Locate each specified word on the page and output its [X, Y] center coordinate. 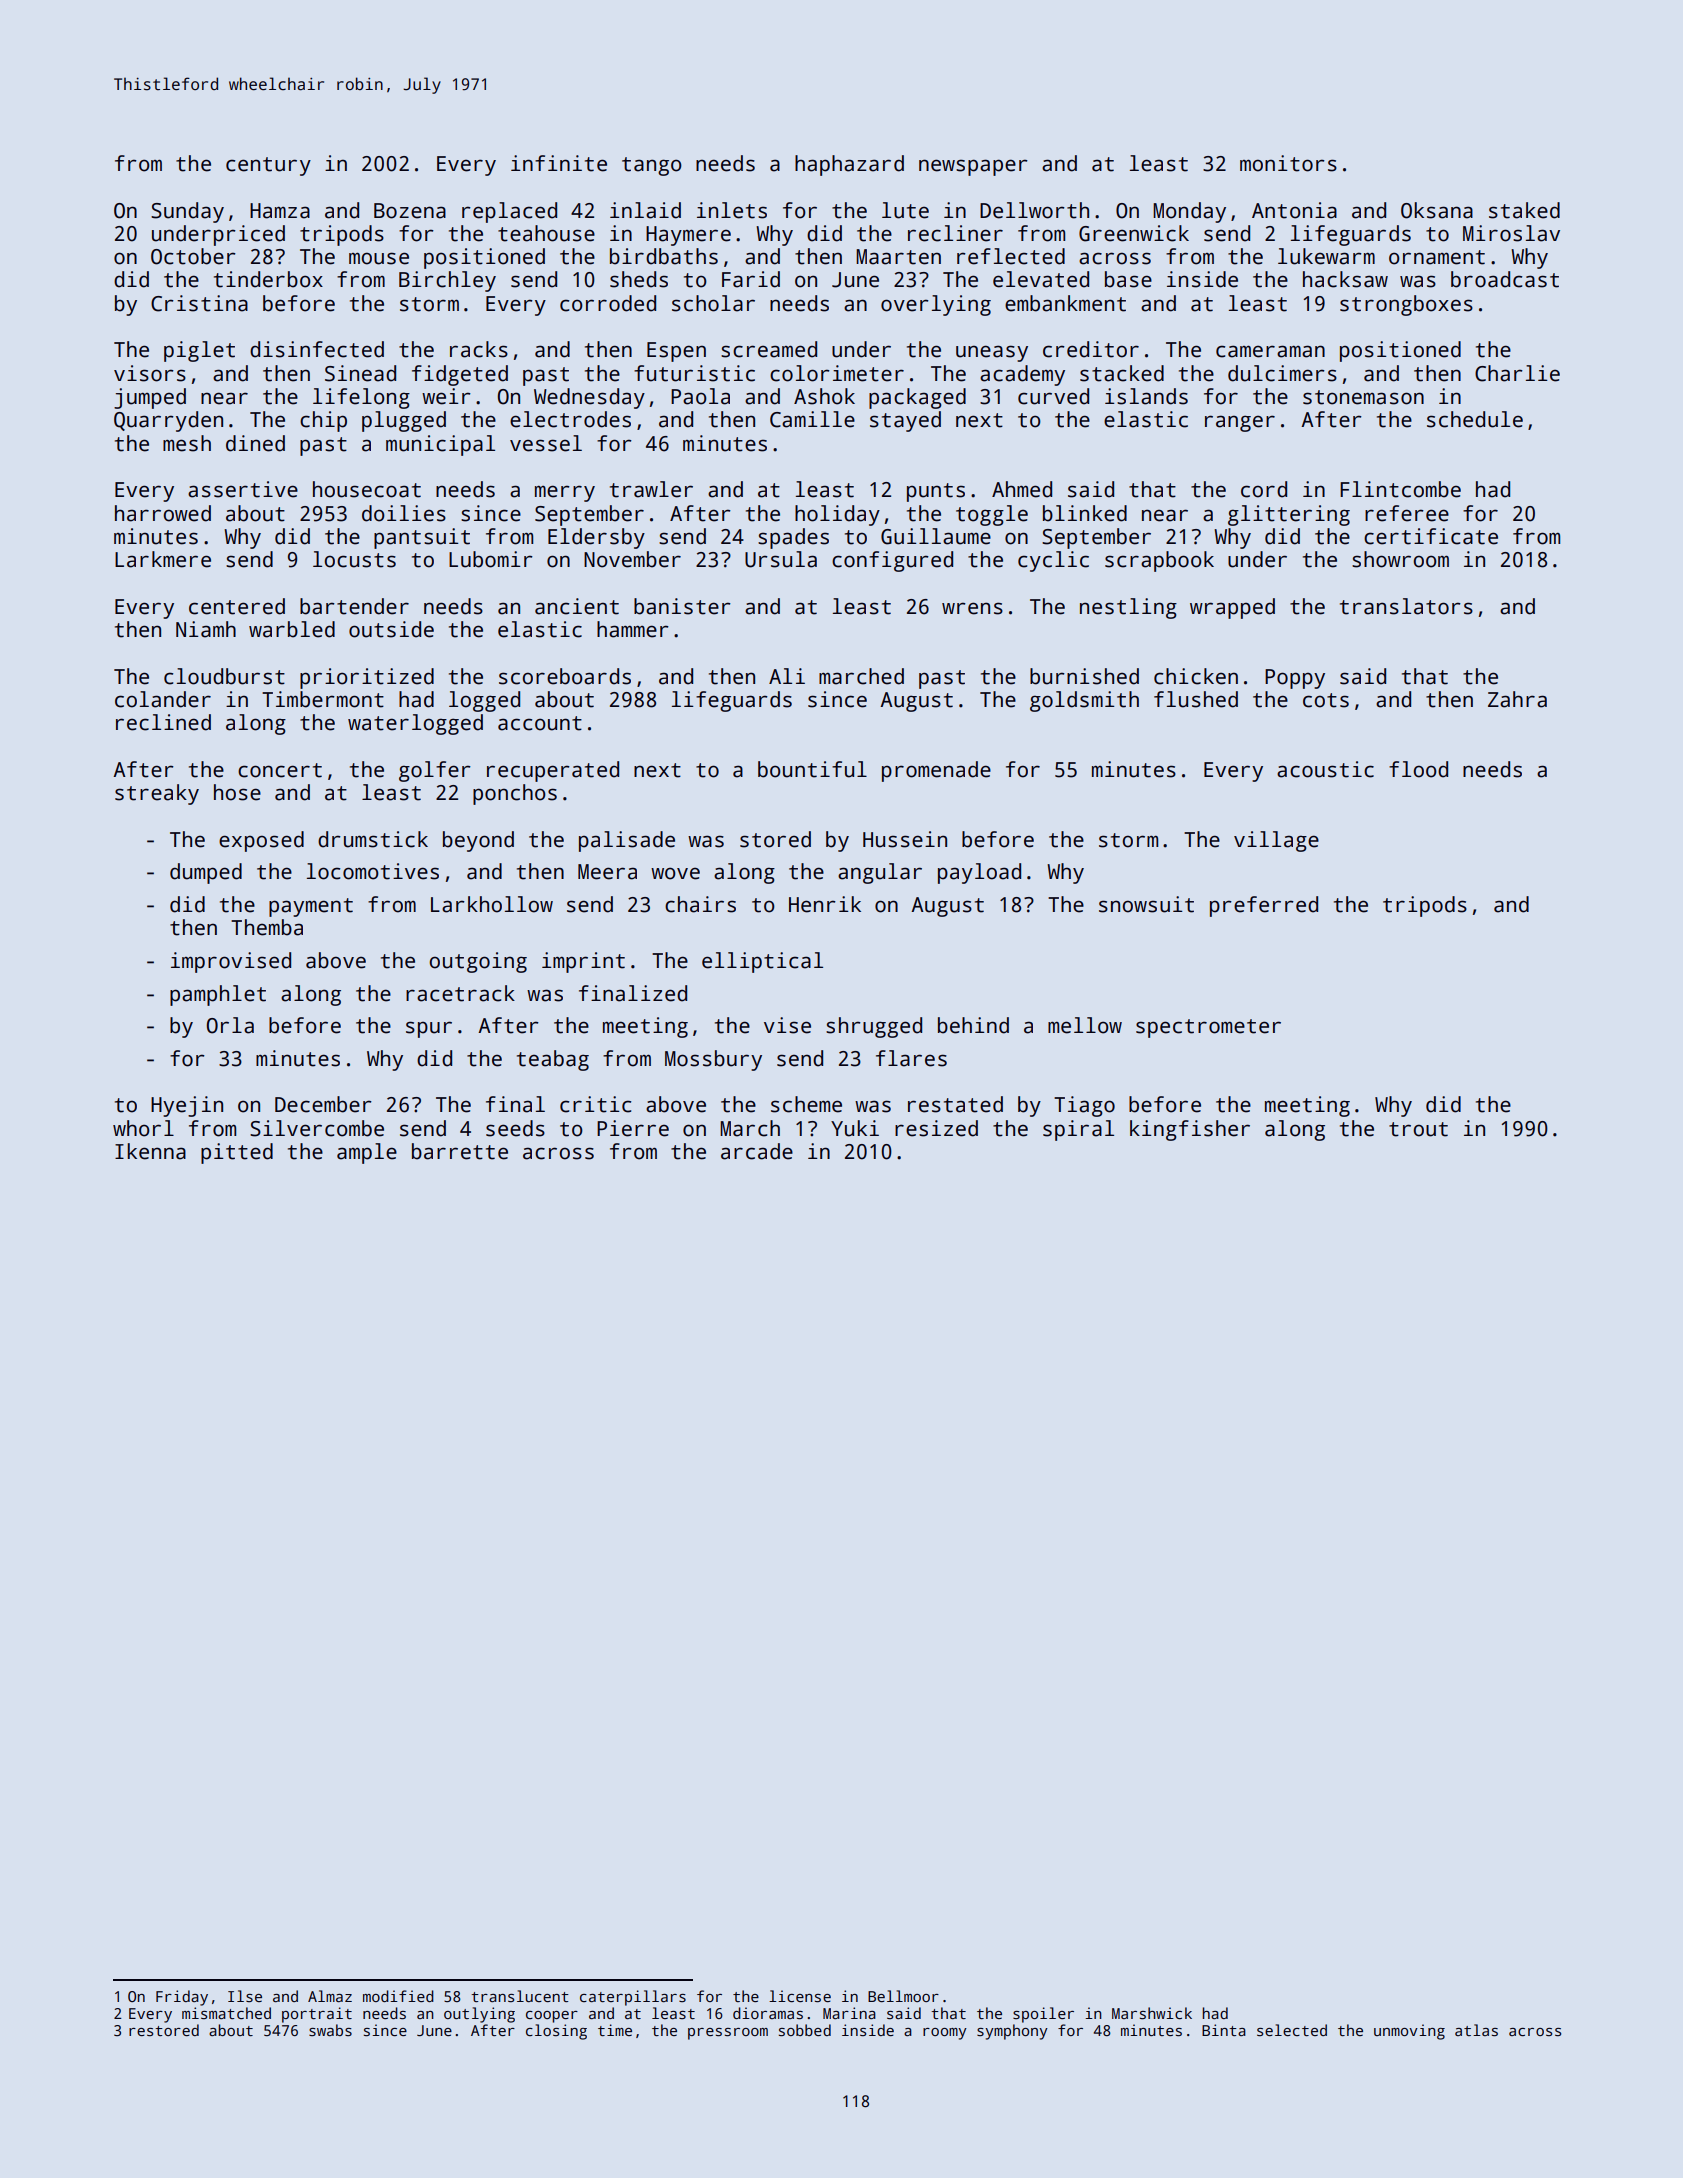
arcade [757, 1151]
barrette [460, 1151]
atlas [1476, 2030]
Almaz [330, 1996]
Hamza [280, 211]
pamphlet [218, 995]
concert [280, 770]
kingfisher [1190, 1130]
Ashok [824, 396]
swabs [330, 2030]
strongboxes [1406, 305]
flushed [1196, 699]
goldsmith [1084, 701]
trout [1418, 1129]
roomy [945, 2034]
